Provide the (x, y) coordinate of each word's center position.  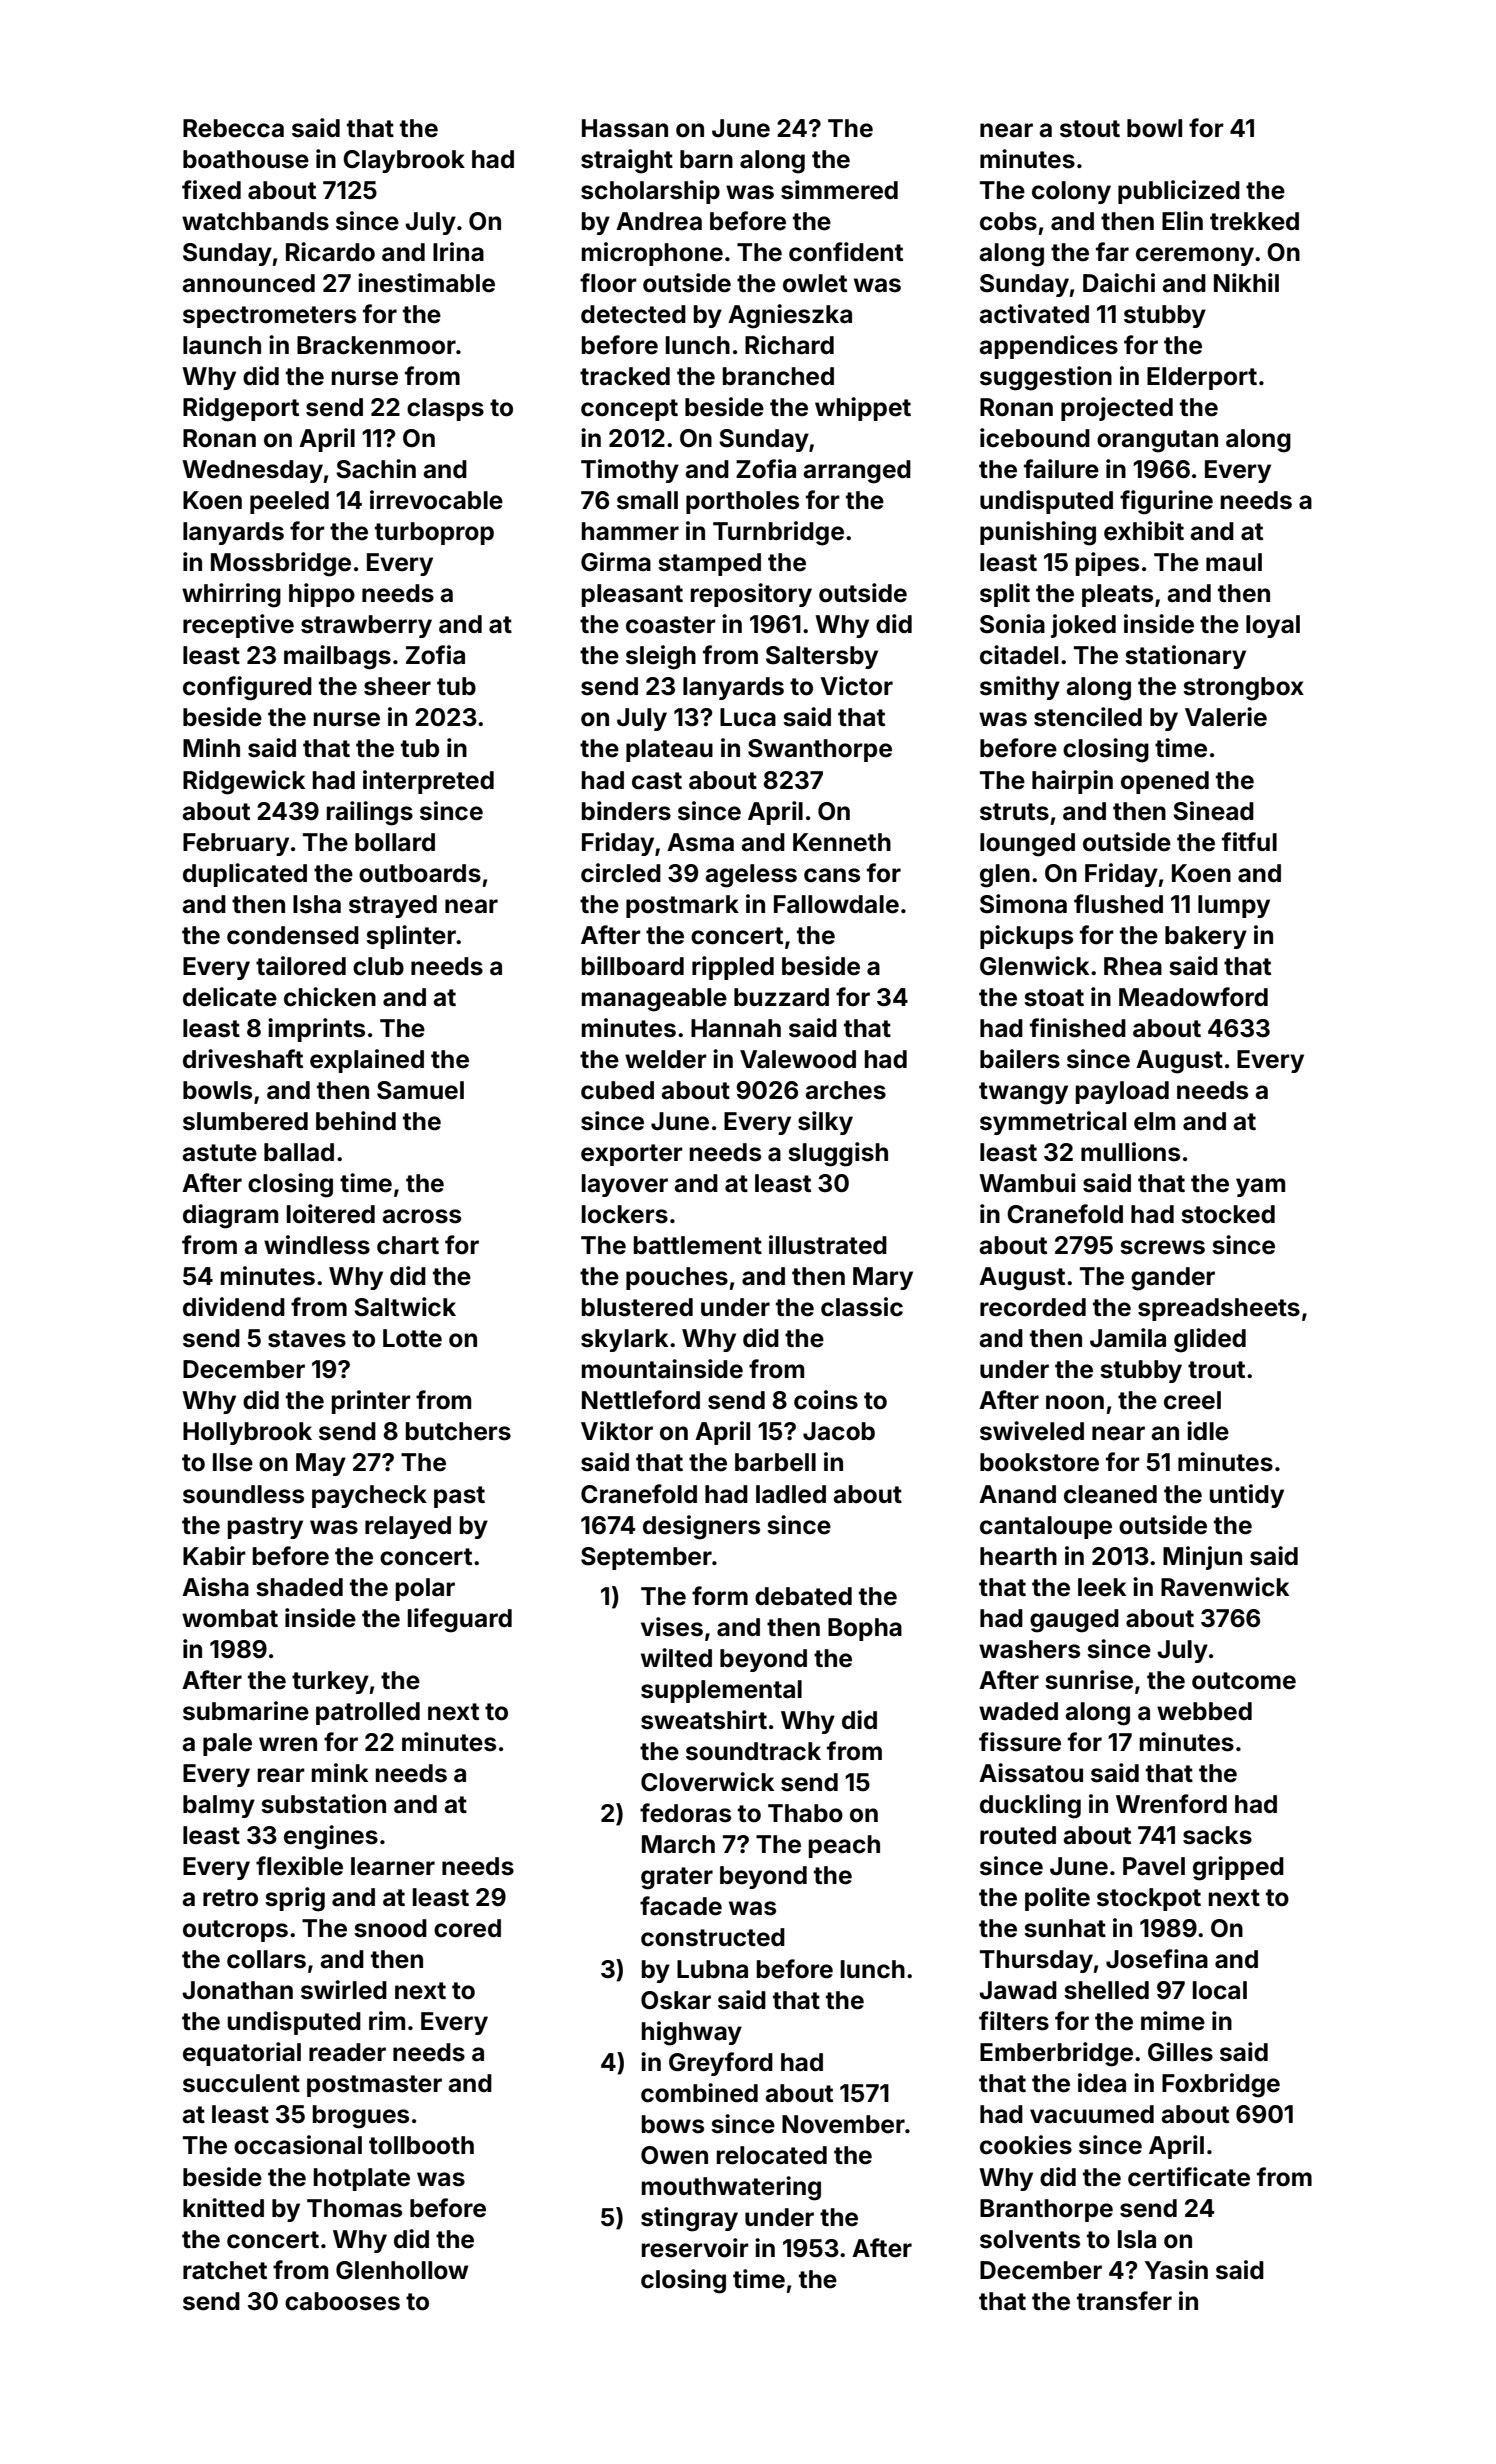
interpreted (428, 782)
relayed (408, 1527)
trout (1216, 1370)
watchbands (255, 221)
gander (1173, 1279)
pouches (677, 1278)
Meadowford (1193, 997)
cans (832, 875)
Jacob (839, 1431)
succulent (241, 2083)
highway (692, 2033)
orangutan (1157, 441)
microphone (652, 254)
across (421, 1216)
